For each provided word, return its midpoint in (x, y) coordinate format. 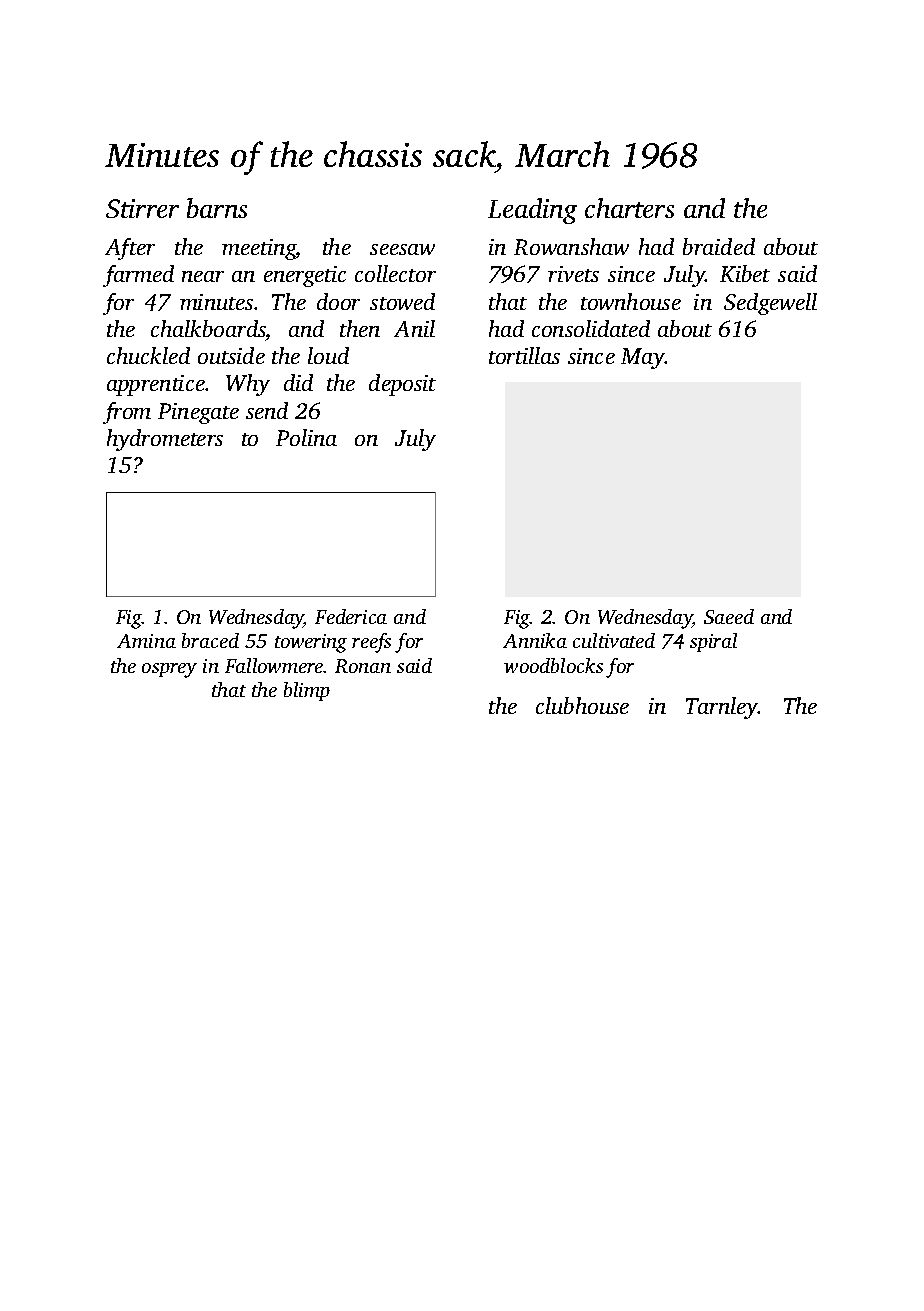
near (203, 276)
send (267, 410)
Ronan (363, 666)
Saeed (729, 616)
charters (629, 208)
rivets (573, 274)
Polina (306, 437)
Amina (146, 641)
